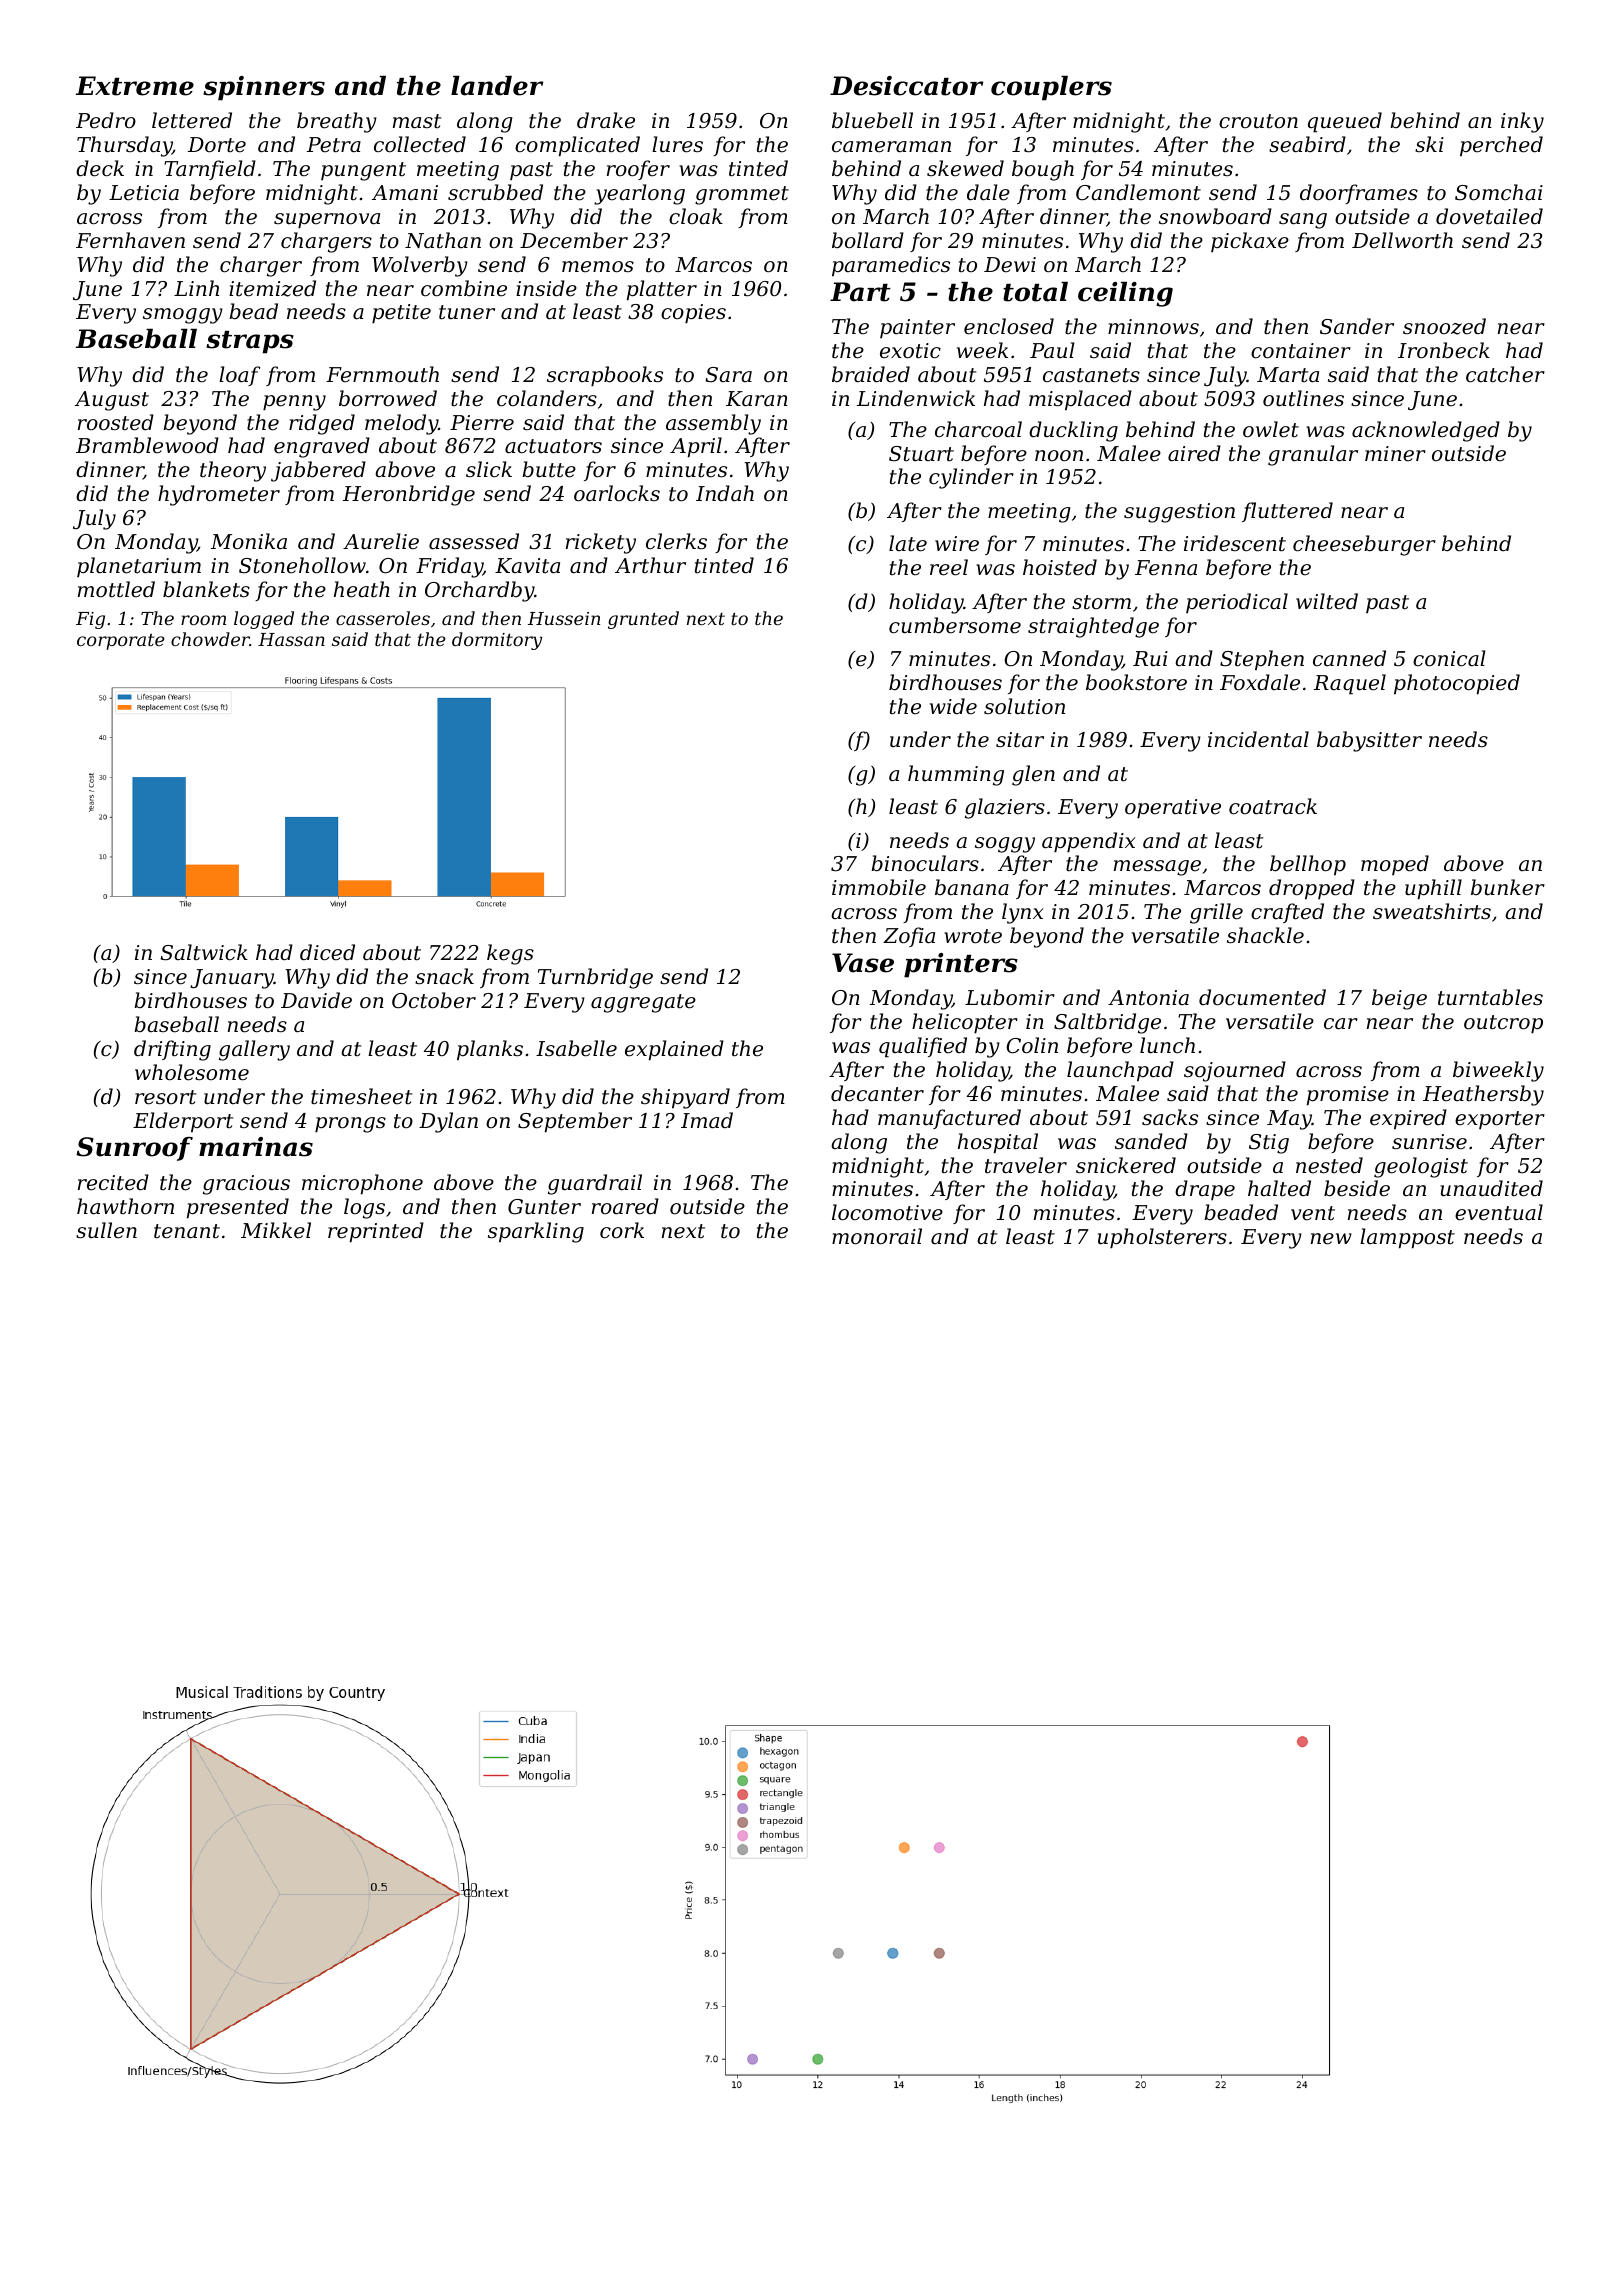 The width and height of the screenshot is (1620, 2292). Describe the element at coordinates (879, 887) in the screenshot. I see `immobile` at that location.
